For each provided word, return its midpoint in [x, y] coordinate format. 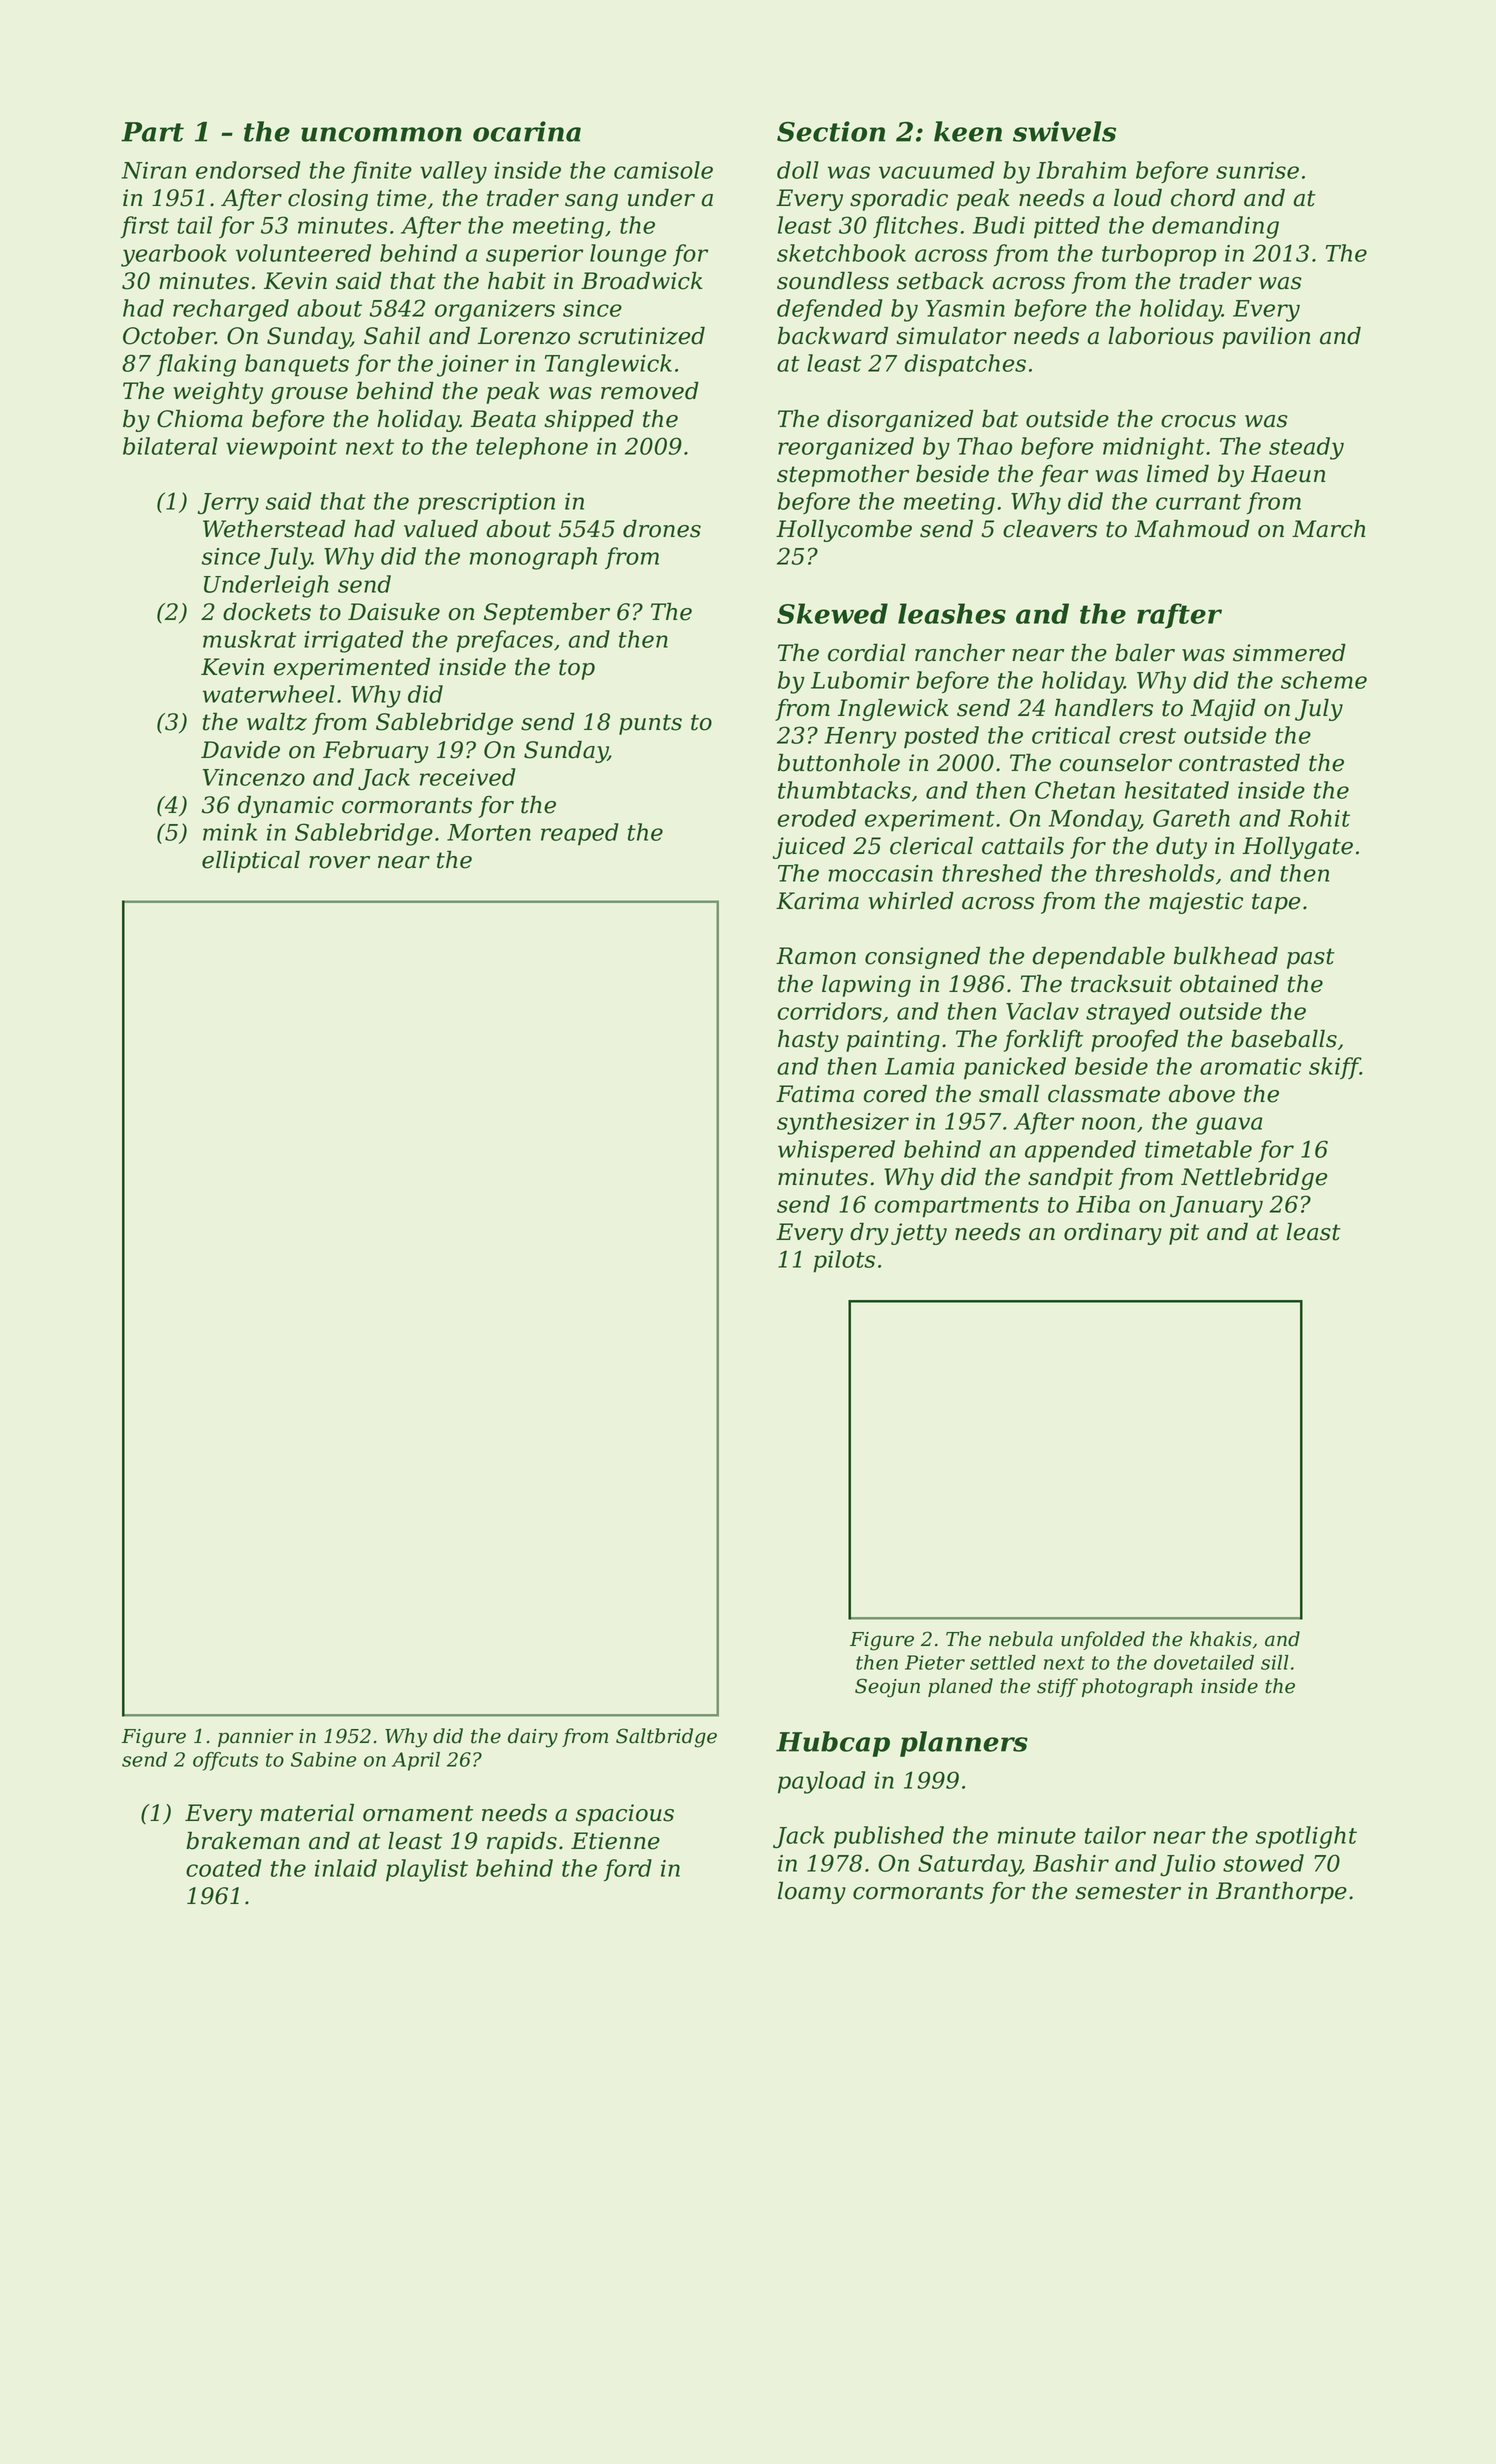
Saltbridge [666, 1738]
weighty [218, 392]
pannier [255, 1738]
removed [650, 390]
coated [224, 1868]
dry [869, 1233]
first [144, 227]
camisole [663, 170]
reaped [580, 834]
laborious [1161, 335]
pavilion [1266, 337]
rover [339, 862]
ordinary [1113, 1233]
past [1311, 958]
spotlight [1306, 1837]
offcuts [225, 1761]
